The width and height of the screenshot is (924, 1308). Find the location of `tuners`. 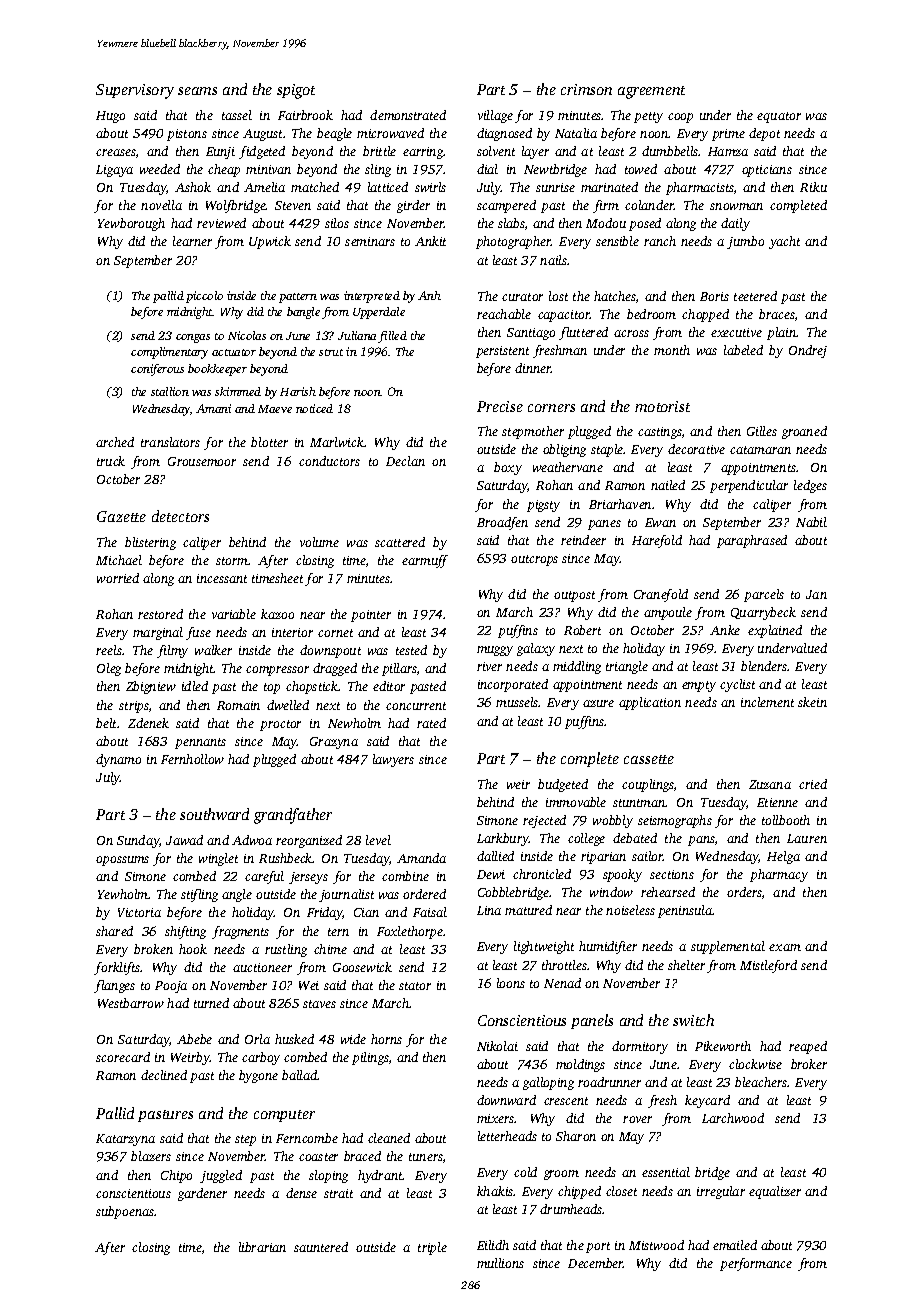

tuners is located at coordinates (426, 1157).
